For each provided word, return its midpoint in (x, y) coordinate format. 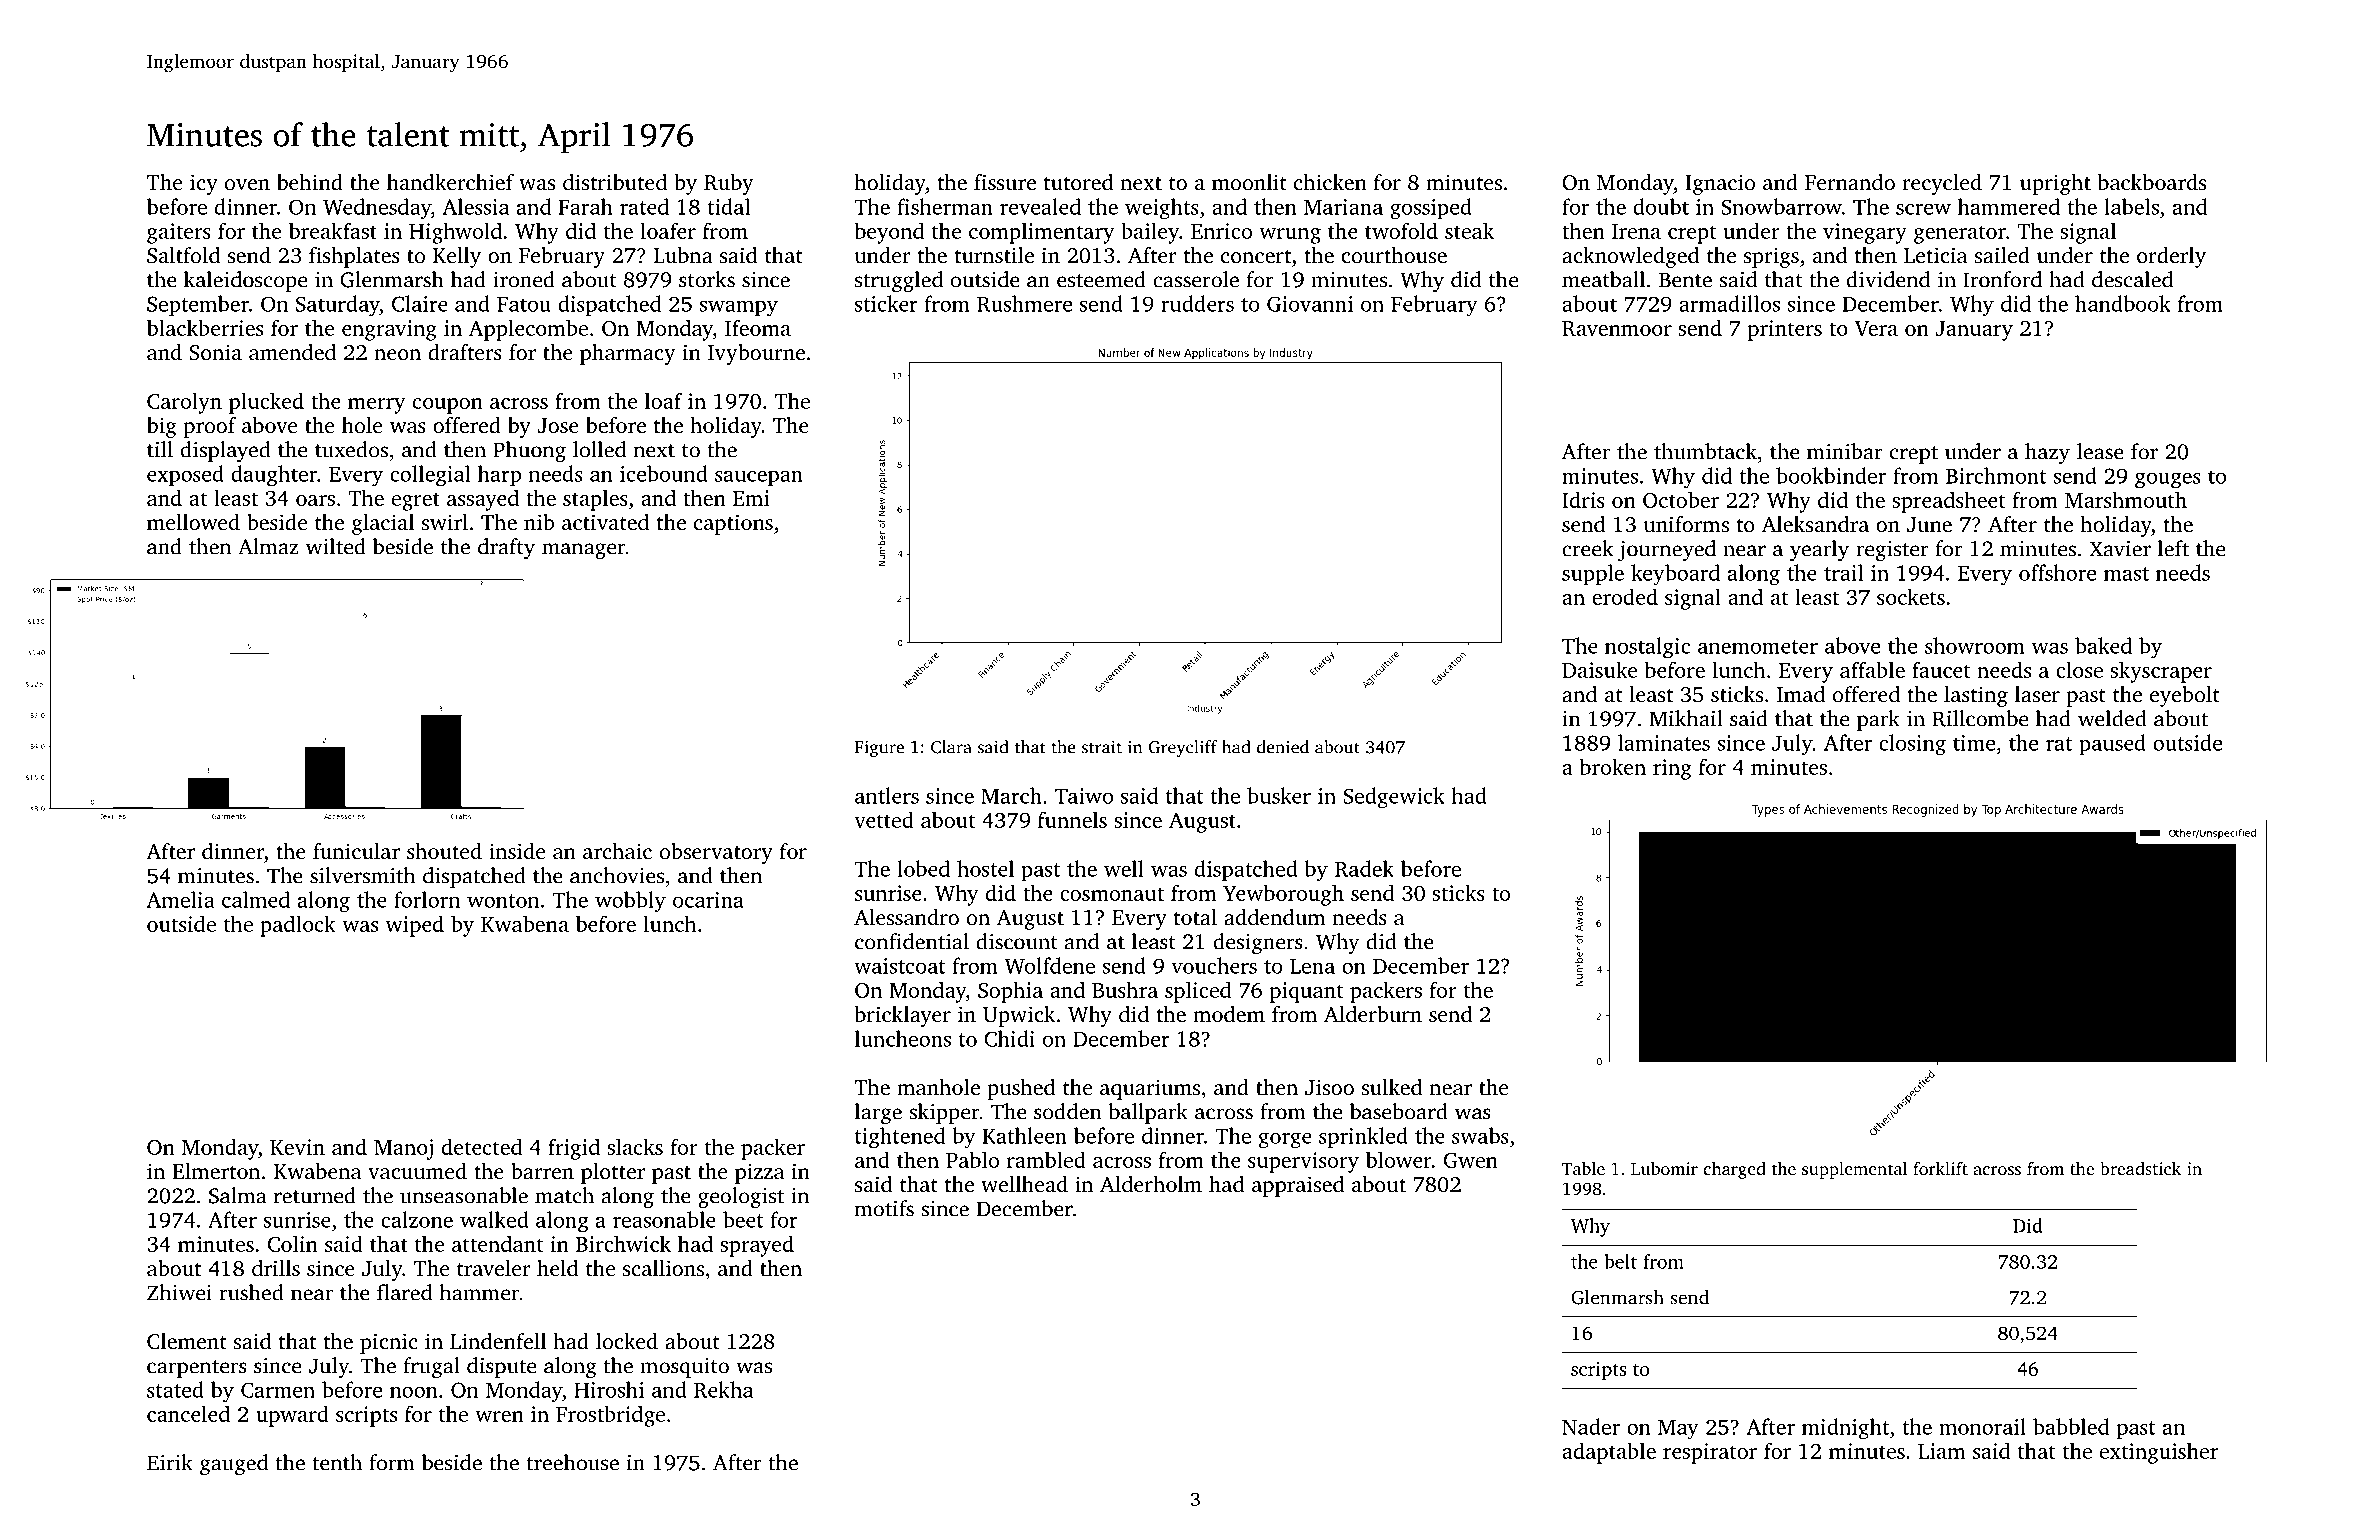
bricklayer (903, 1016)
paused (2112, 745)
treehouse (572, 1462)
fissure (1005, 182)
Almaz (268, 546)
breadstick (2140, 1168)
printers (1785, 330)
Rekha (723, 1389)
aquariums (1150, 1089)
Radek (1364, 868)
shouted (444, 851)
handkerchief (450, 182)
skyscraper (2161, 672)
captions (733, 524)
